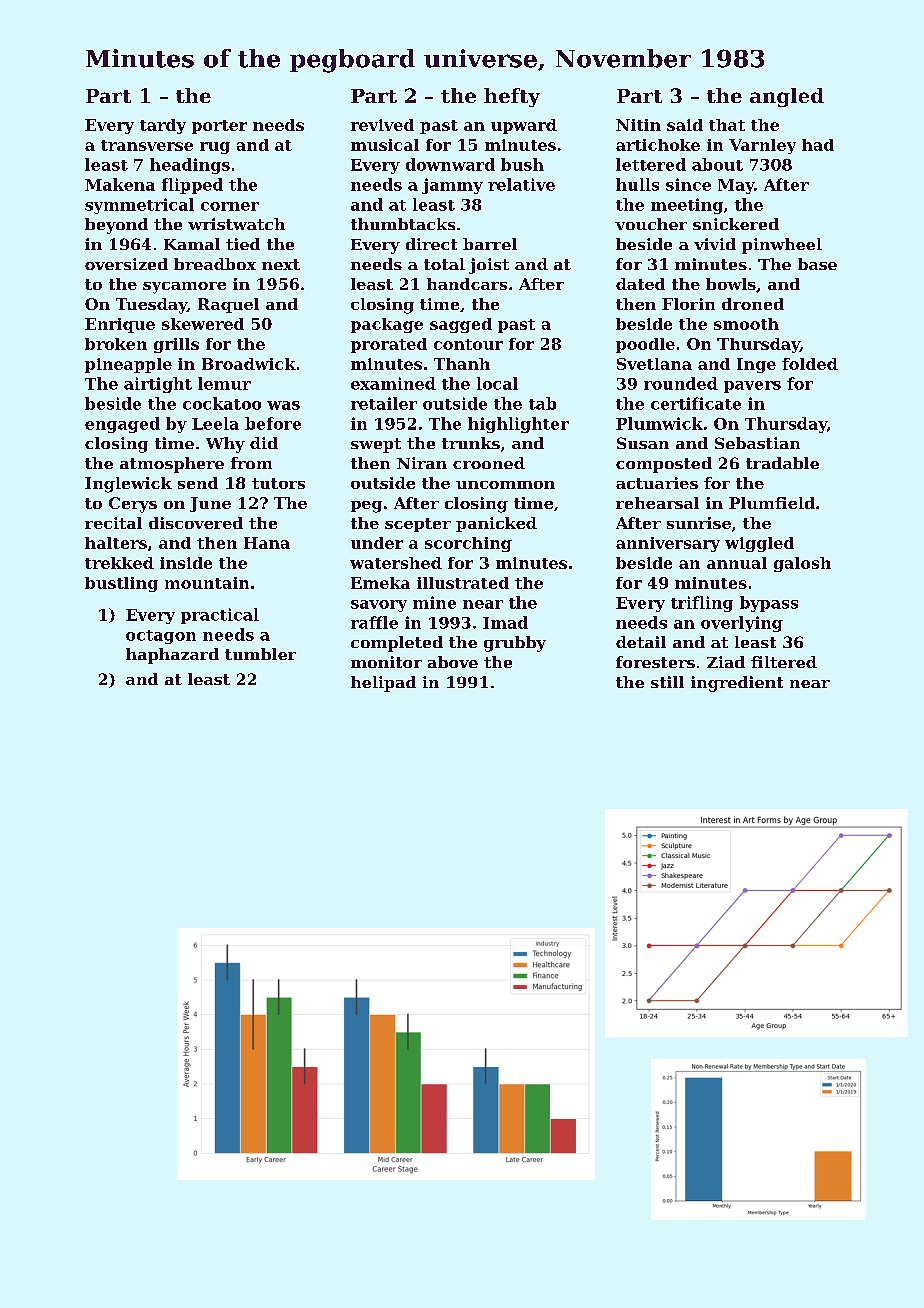  I want to click on haphazard, so click(172, 656).
